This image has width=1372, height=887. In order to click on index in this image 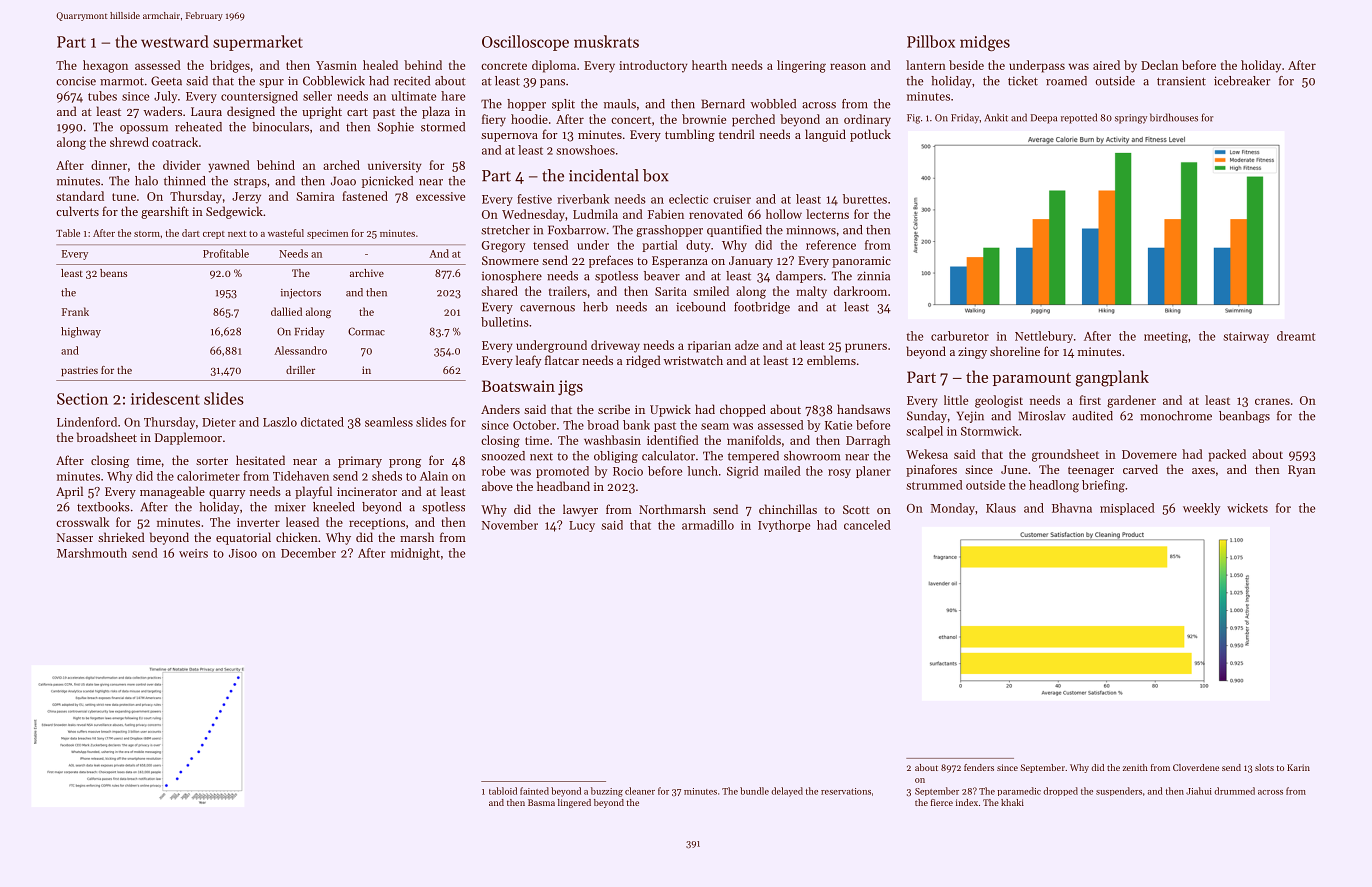, I will do `click(967, 802)`.
